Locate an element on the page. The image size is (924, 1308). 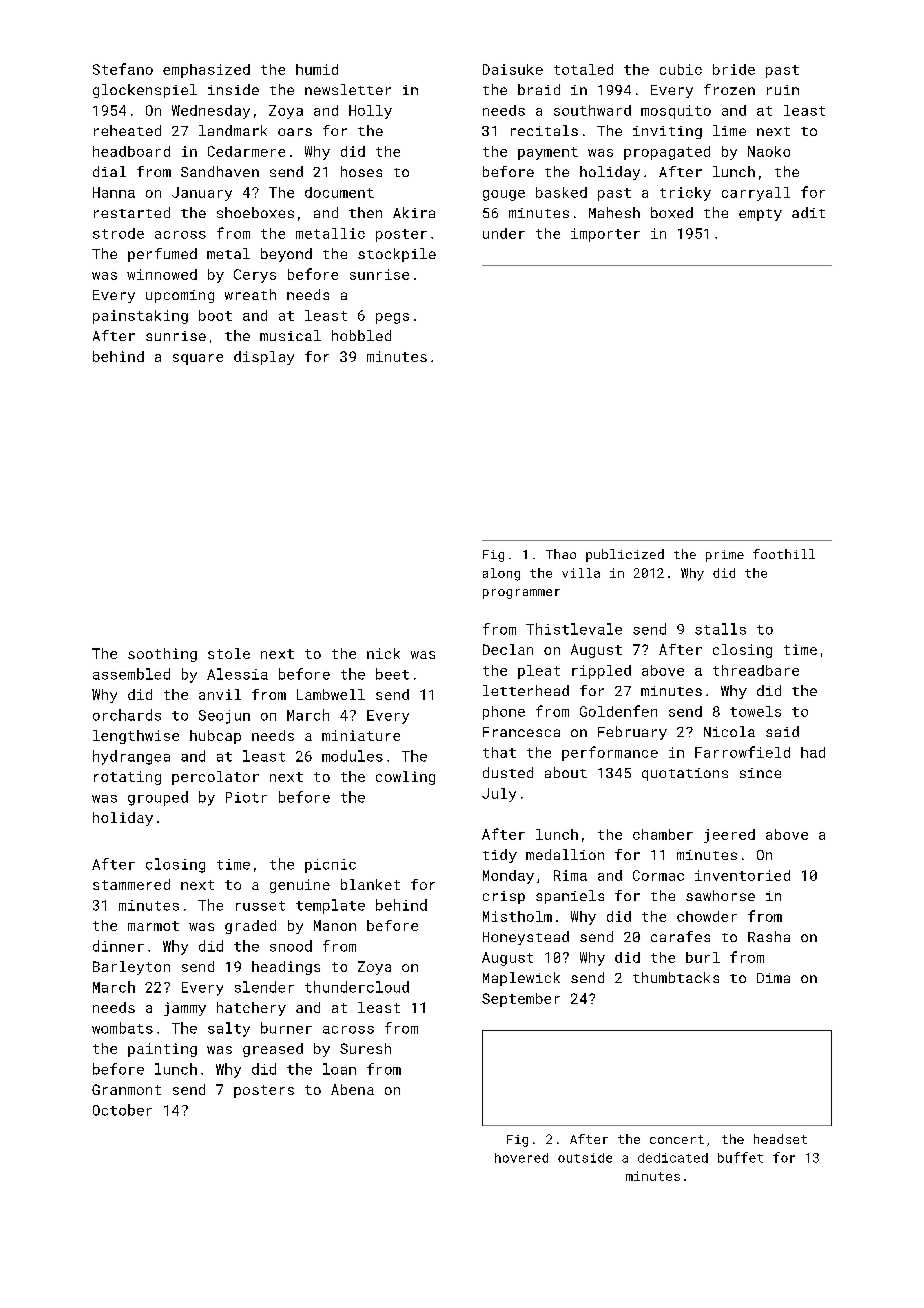
October is located at coordinates (122, 1110).
